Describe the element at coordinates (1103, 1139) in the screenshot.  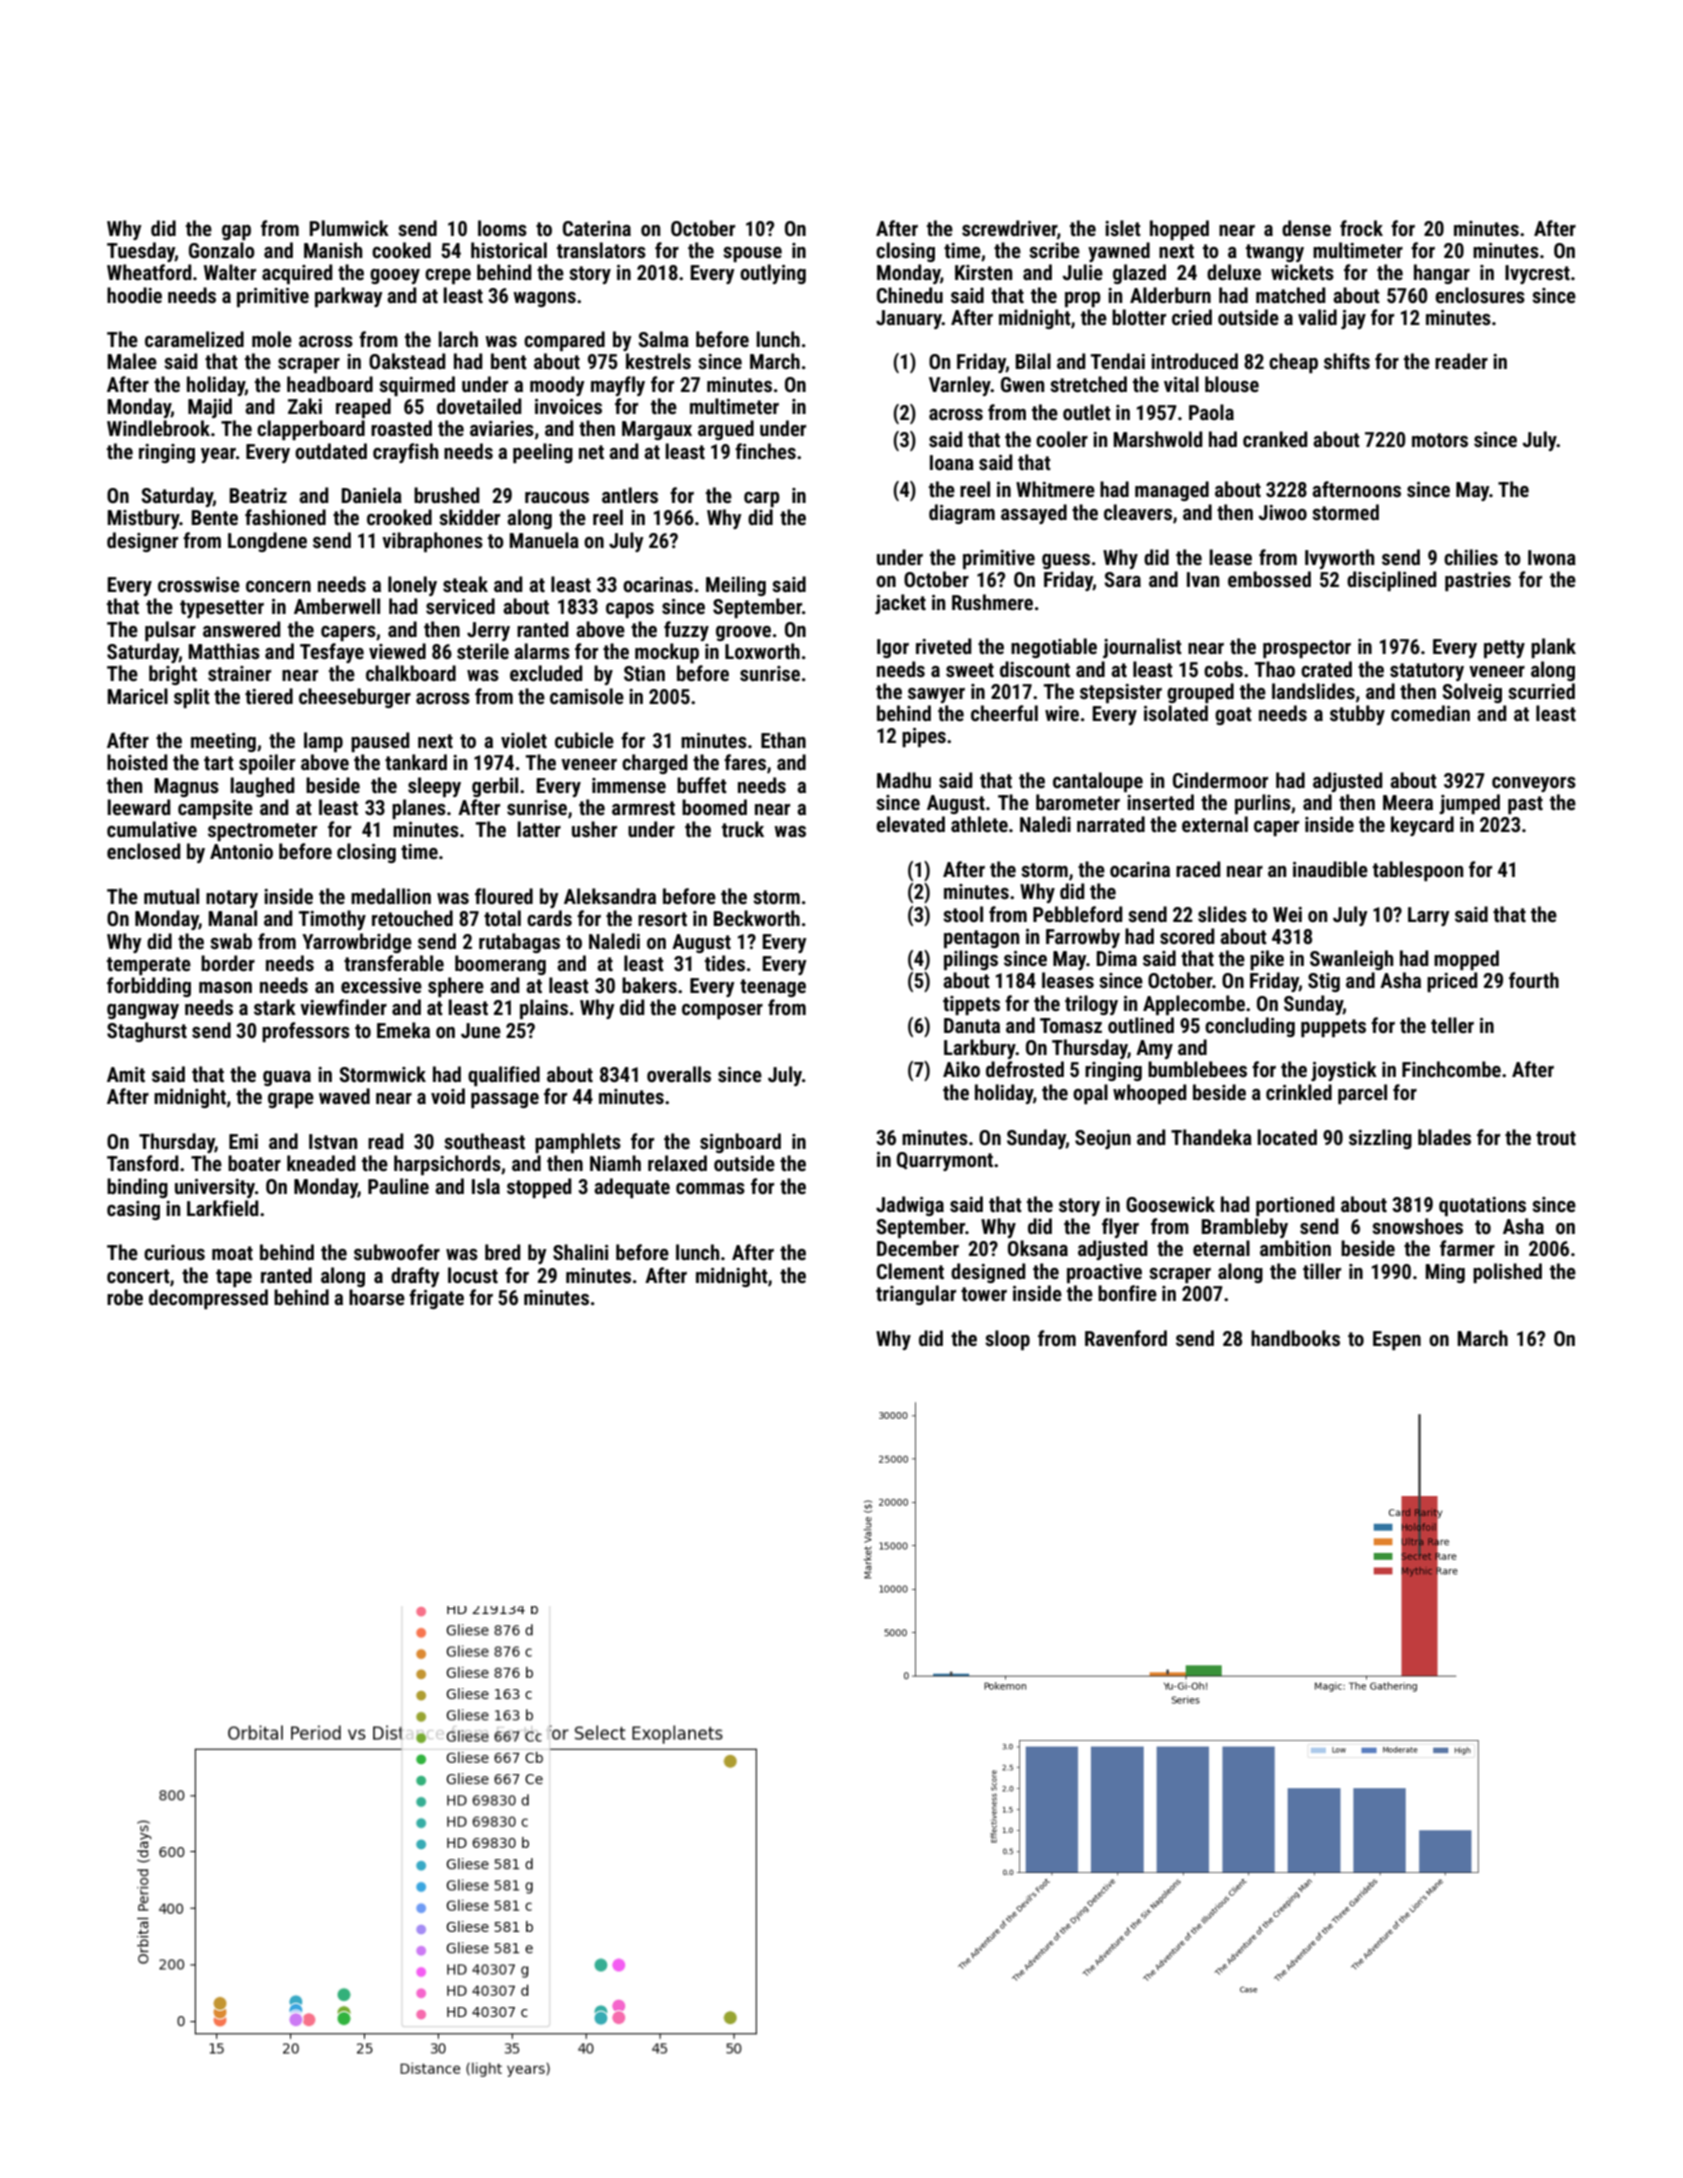
I see `Seojun` at that location.
